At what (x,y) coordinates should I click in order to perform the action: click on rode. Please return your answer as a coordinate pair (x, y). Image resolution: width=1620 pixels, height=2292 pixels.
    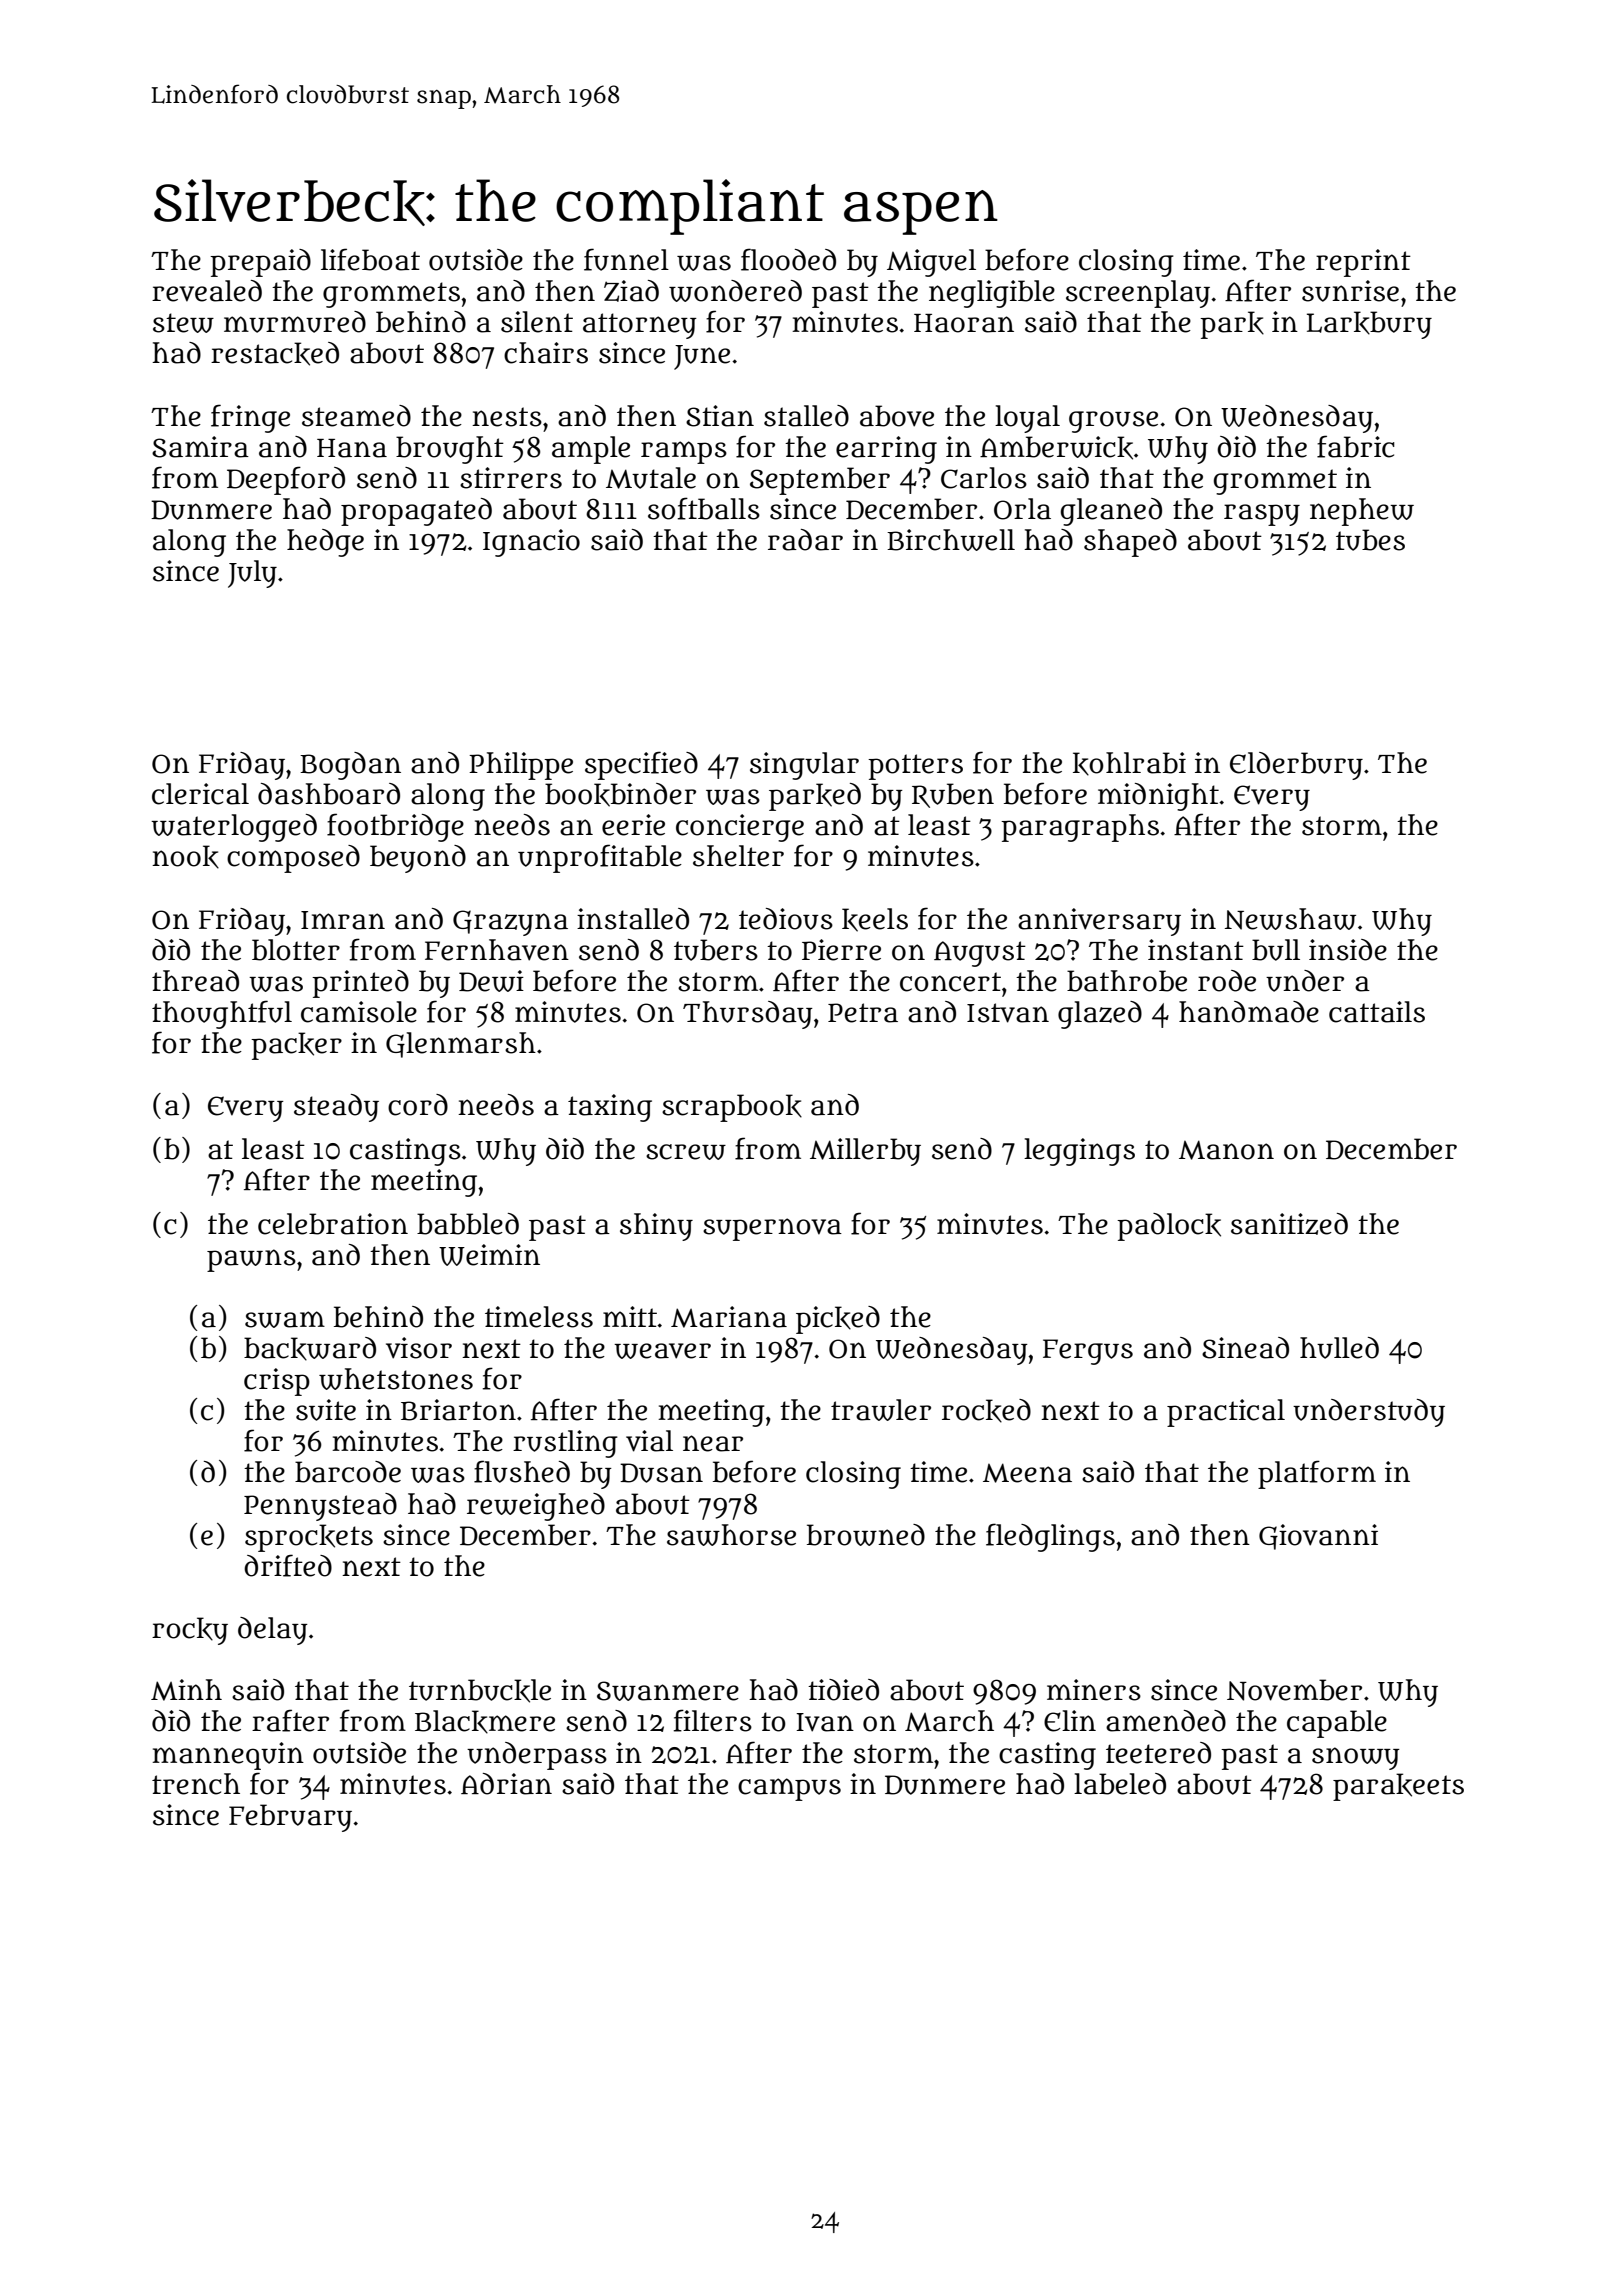
    Looking at the image, I should click on (1227, 981).
